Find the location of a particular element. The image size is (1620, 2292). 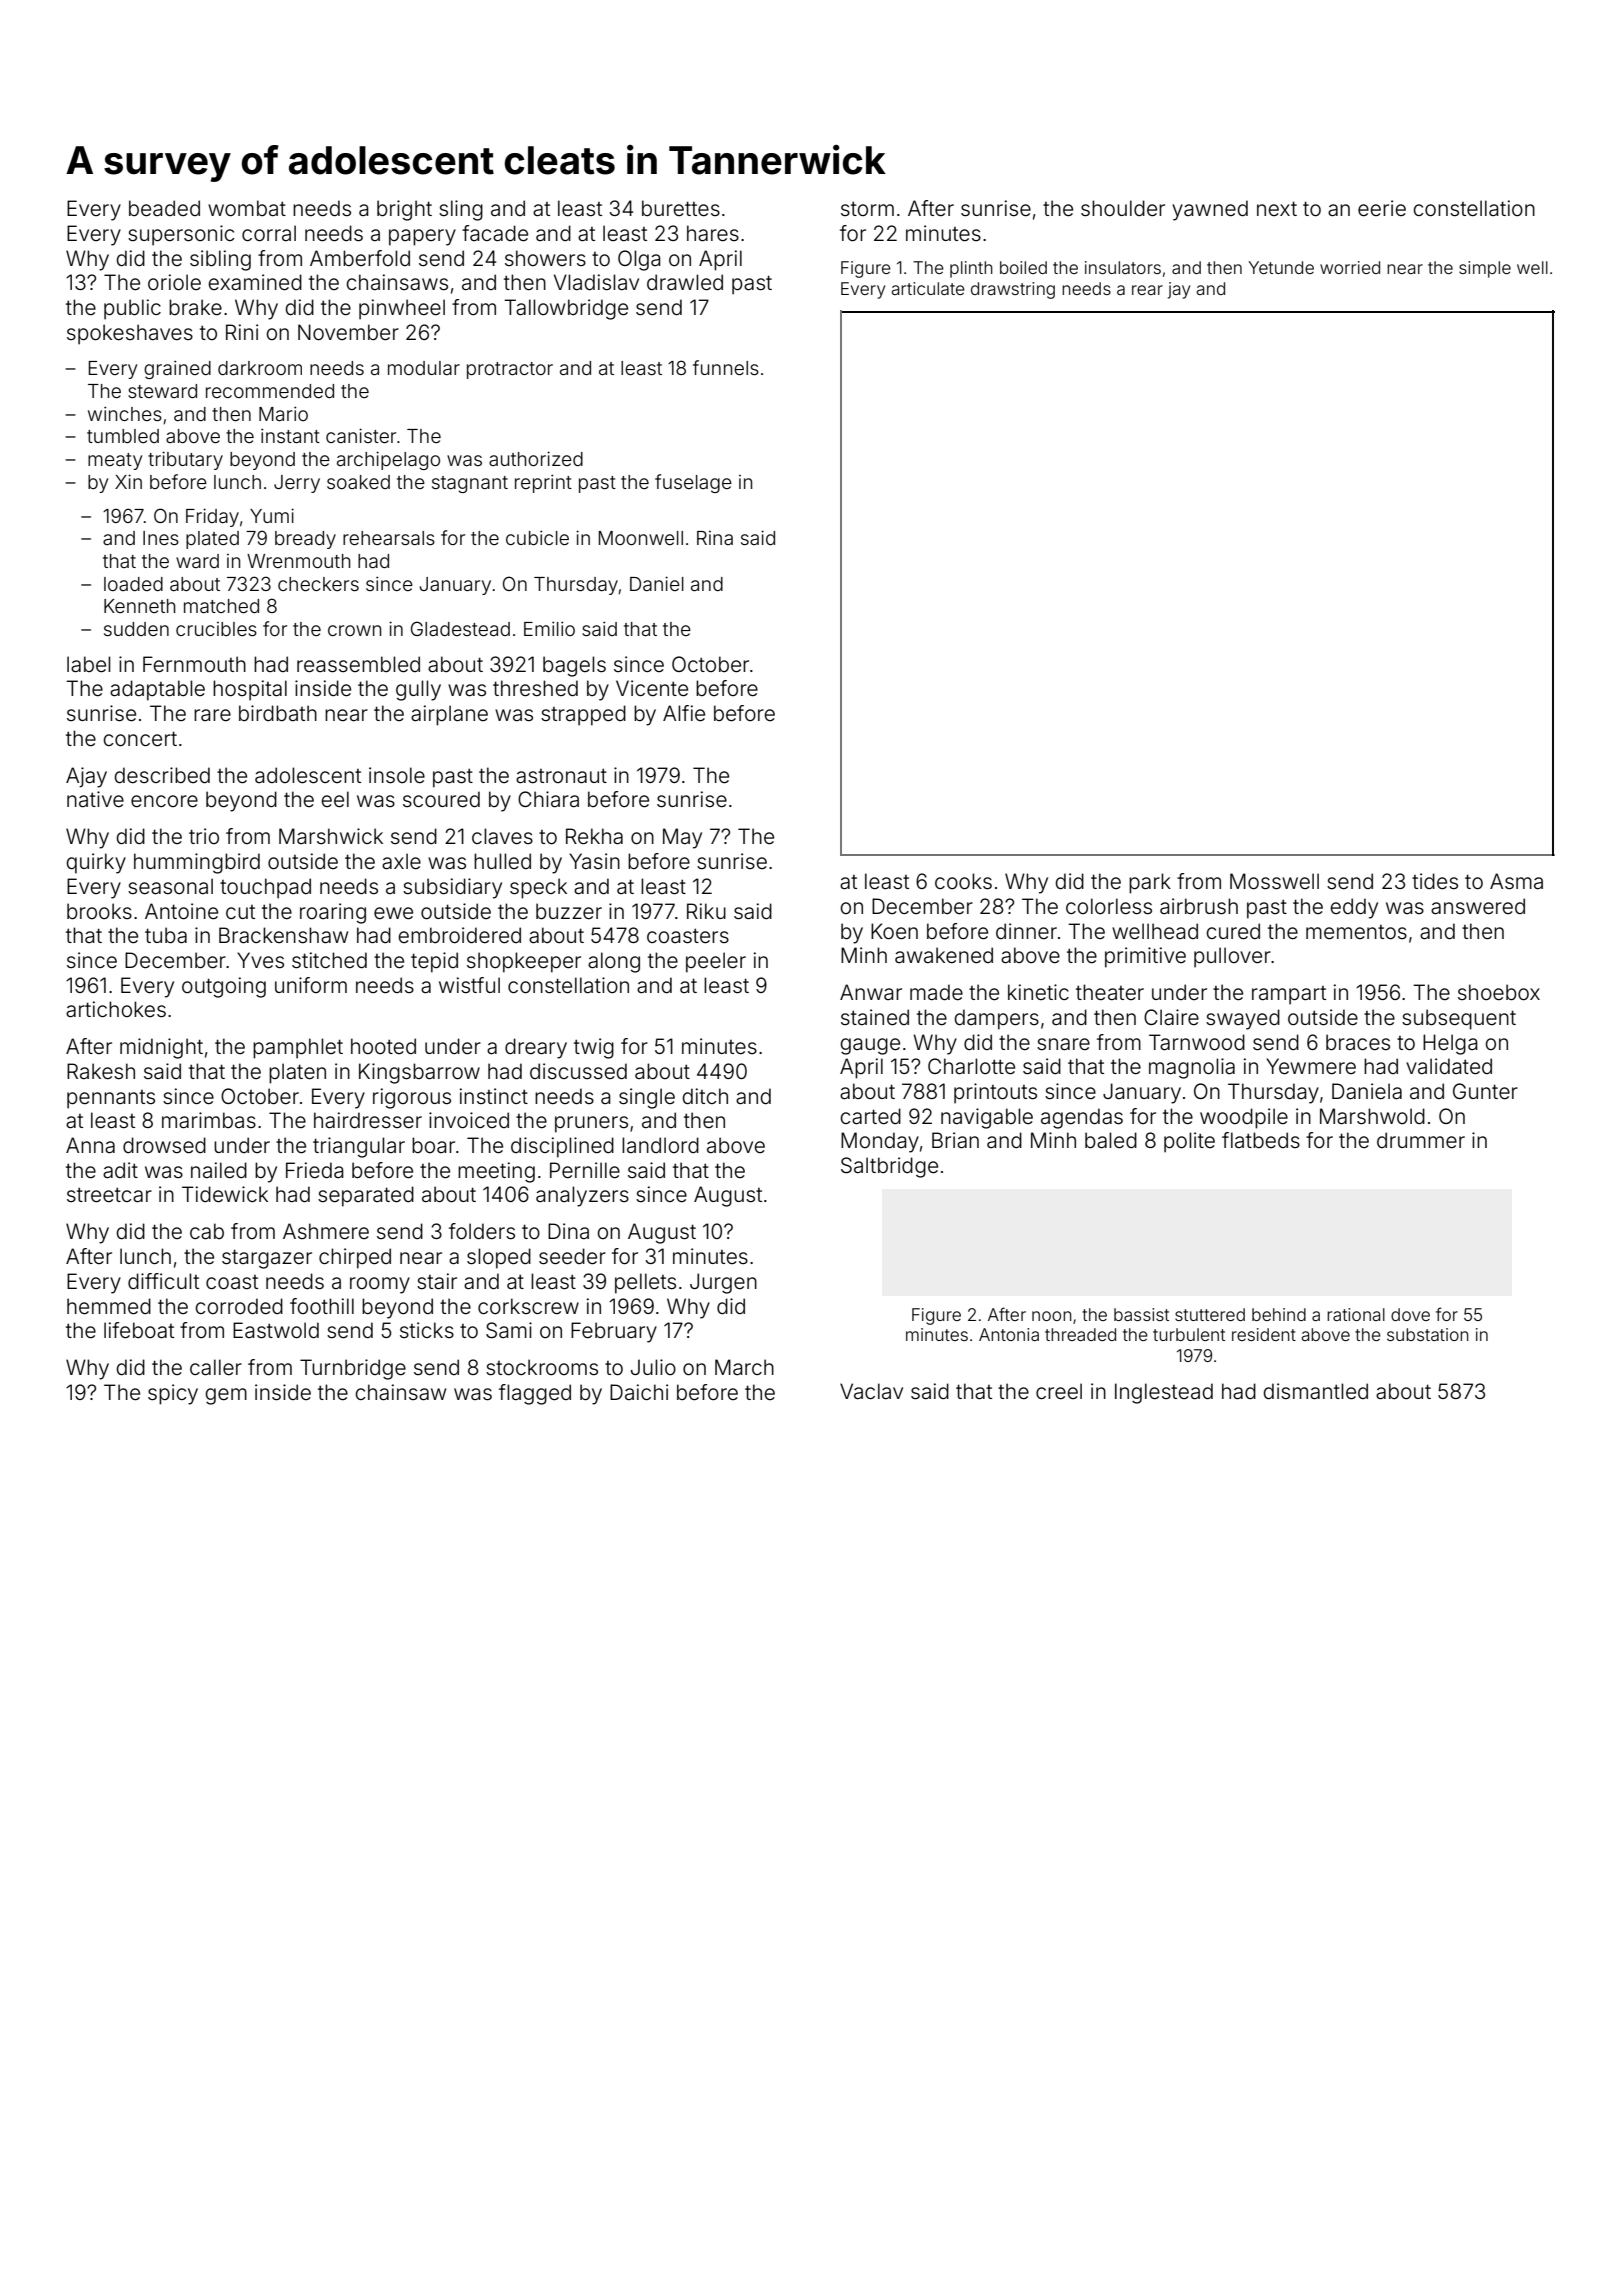

wombat is located at coordinates (247, 208).
